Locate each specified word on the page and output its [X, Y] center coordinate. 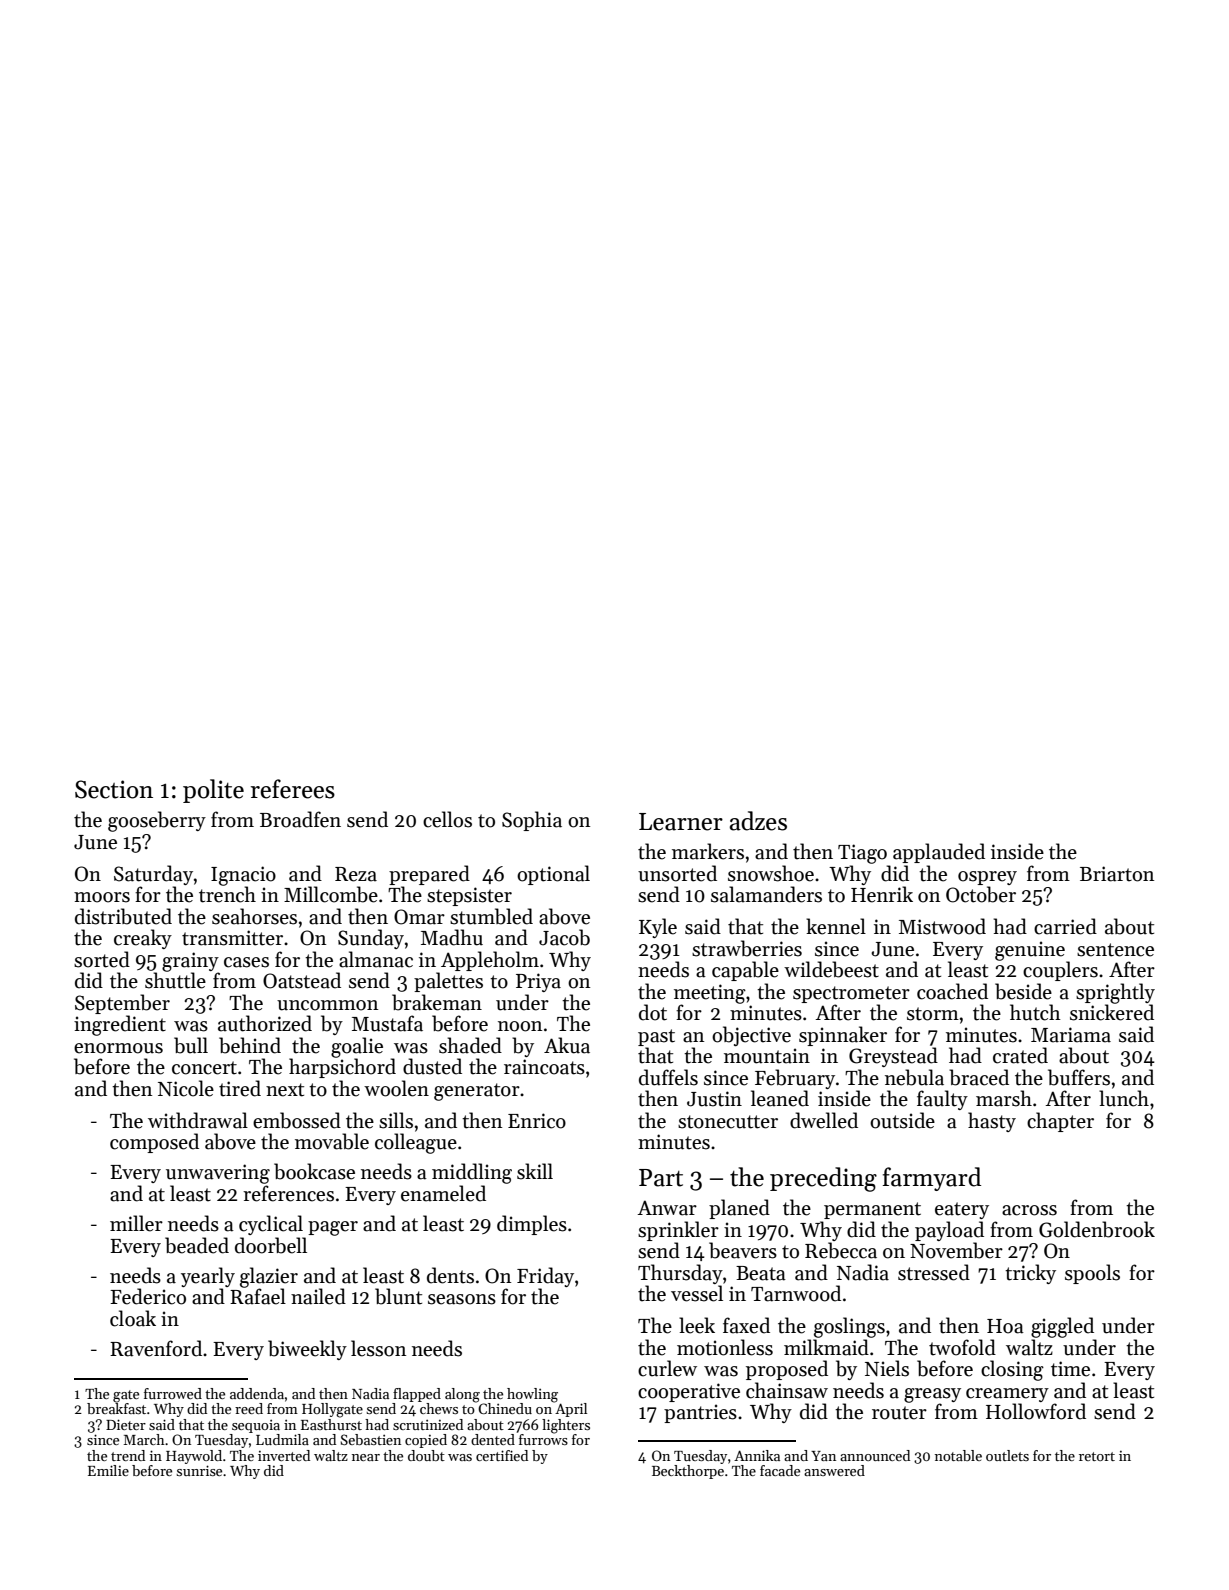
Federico [148, 1296]
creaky [143, 939]
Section [114, 789]
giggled [1062, 1327]
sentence [1115, 950]
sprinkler [678, 1231]
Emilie [108, 1470]
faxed [746, 1325]
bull [191, 1045]
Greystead [893, 1057]
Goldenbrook [1097, 1229]
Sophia [532, 821]
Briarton [1117, 874]
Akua [567, 1045]
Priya [538, 982]
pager [333, 1228]
